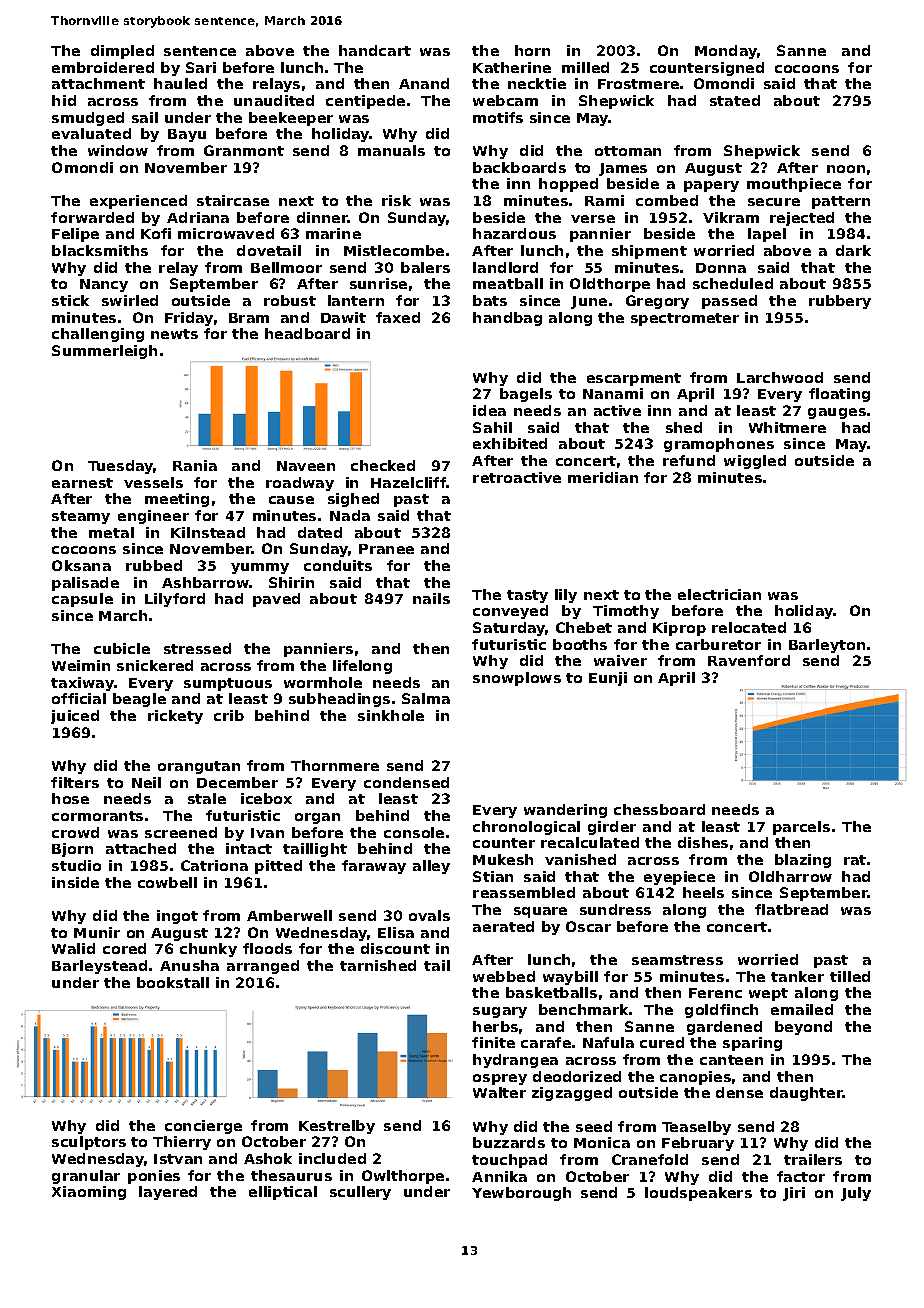 Image resolution: width=924 pixels, height=1308 pixels. I want to click on Xiaoming, so click(89, 1193).
